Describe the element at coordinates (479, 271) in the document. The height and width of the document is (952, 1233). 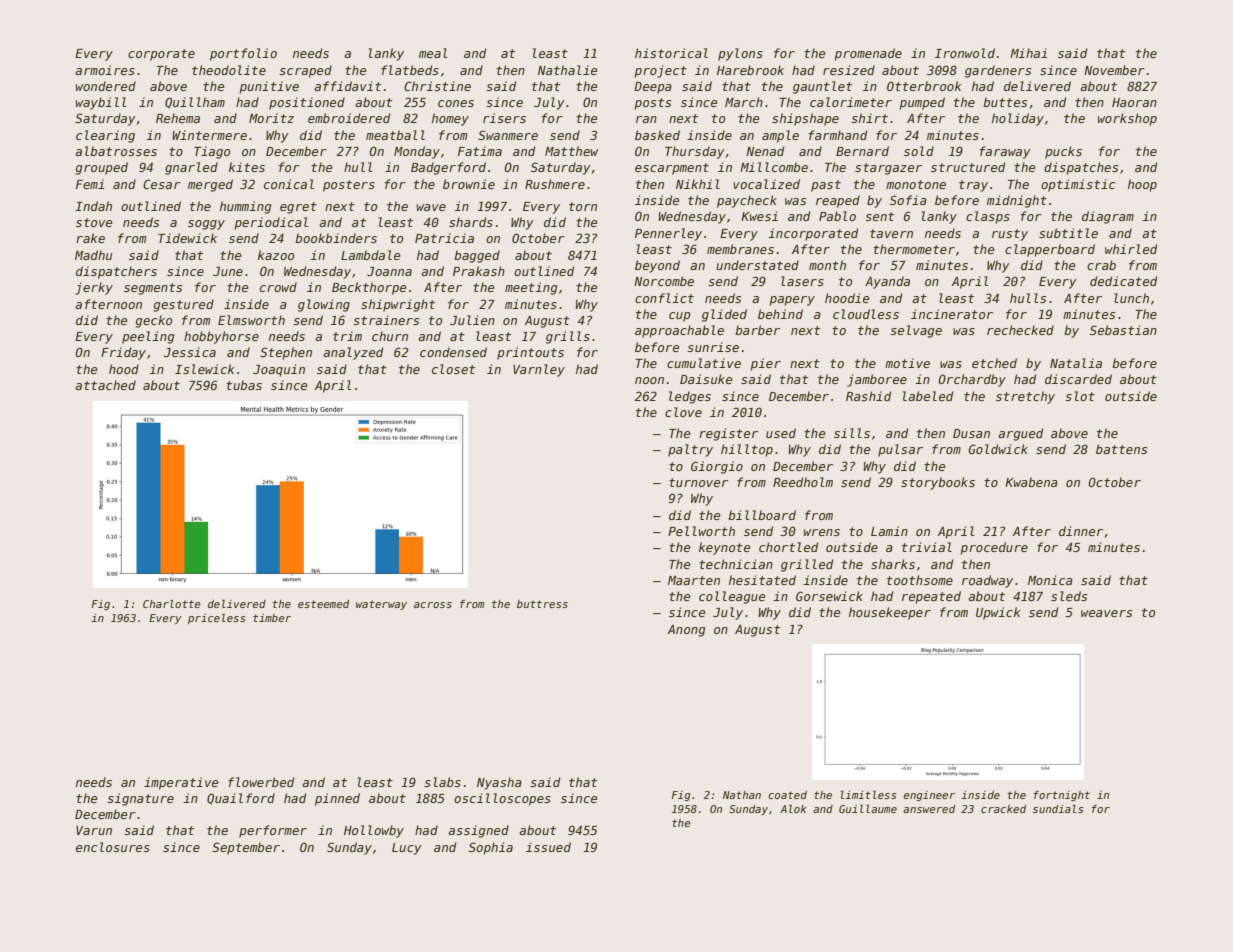
I see `Prakash` at that location.
